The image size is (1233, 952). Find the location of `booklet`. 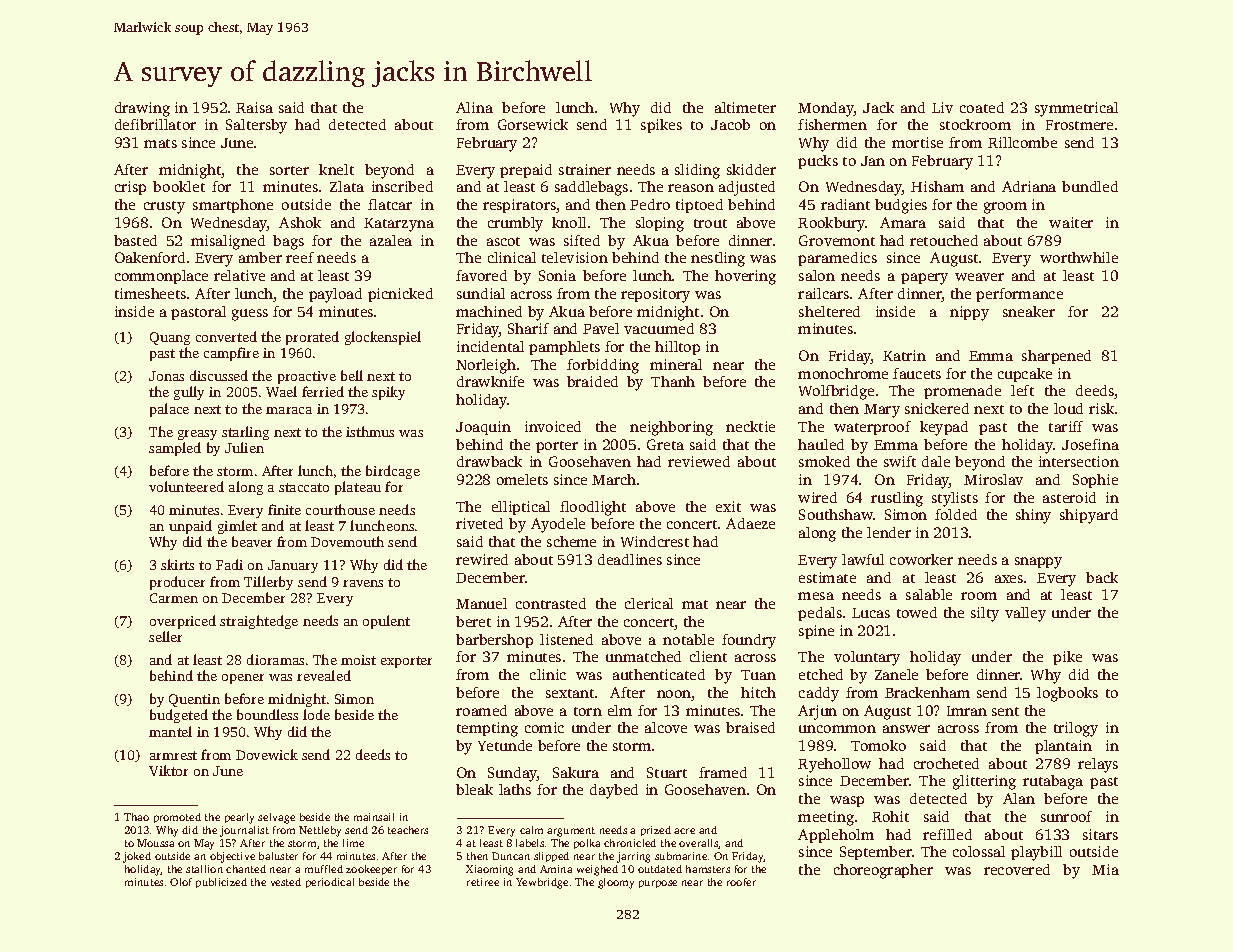

booklet is located at coordinates (179, 186).
